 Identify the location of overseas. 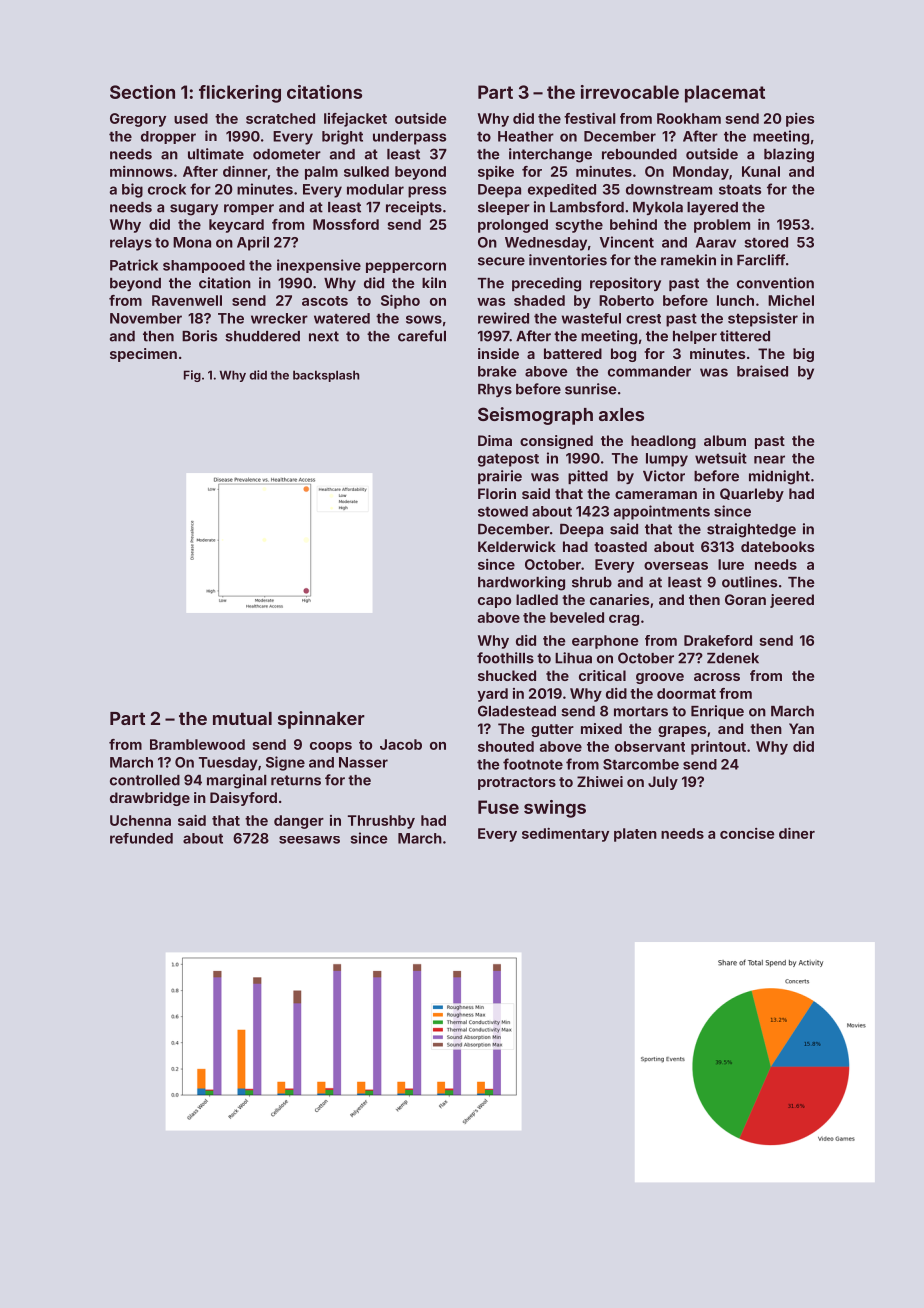
(676, 566).
